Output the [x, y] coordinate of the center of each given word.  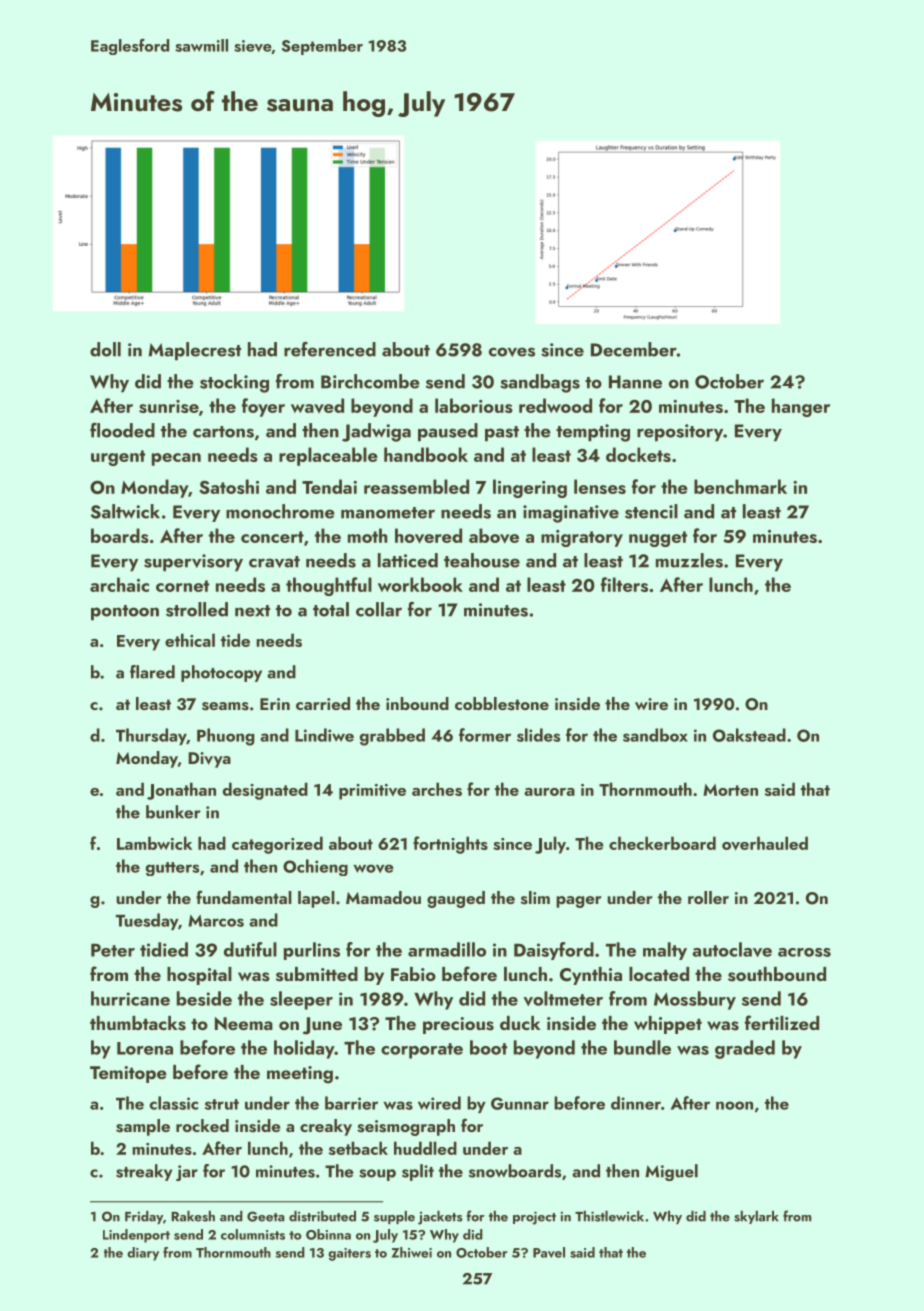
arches [437, 789]
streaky [144, 1172]
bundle [642, 1047]
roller [708, 897]
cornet [182, 586]
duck [520, 1023]
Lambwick [154, 843]
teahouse [482, 560]
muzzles [689, 560]
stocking [234, 383]
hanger [801, 407]
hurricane [130, 998]
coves [512, 352]
